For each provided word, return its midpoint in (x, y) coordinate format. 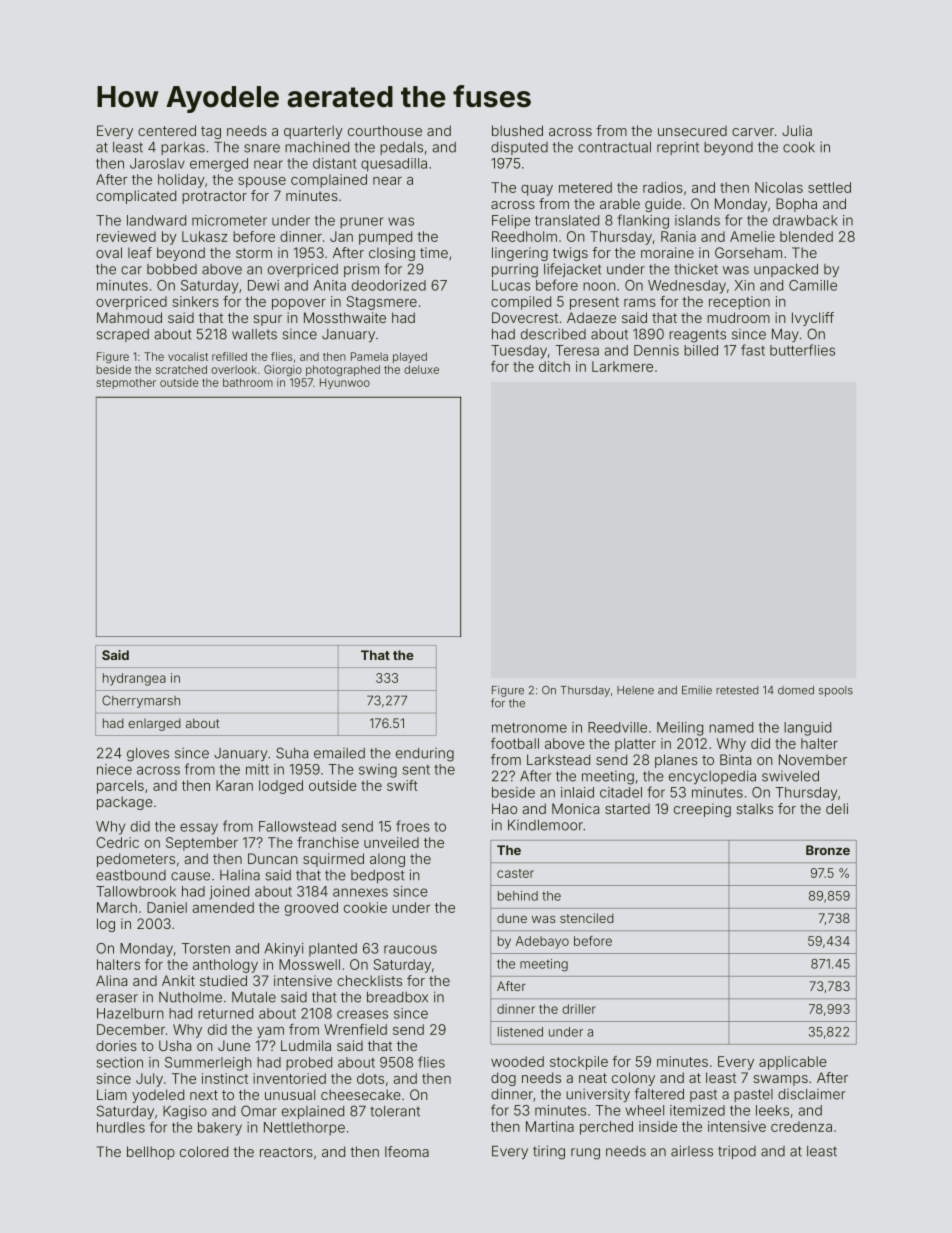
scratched (181, 369)
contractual (614, 147)
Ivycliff (813, 319)
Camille (813, 285)
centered (167, 130)
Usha (175, 1045)
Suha (292, 753)
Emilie (697, 690)
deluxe (421, 369)
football (515, 743)
